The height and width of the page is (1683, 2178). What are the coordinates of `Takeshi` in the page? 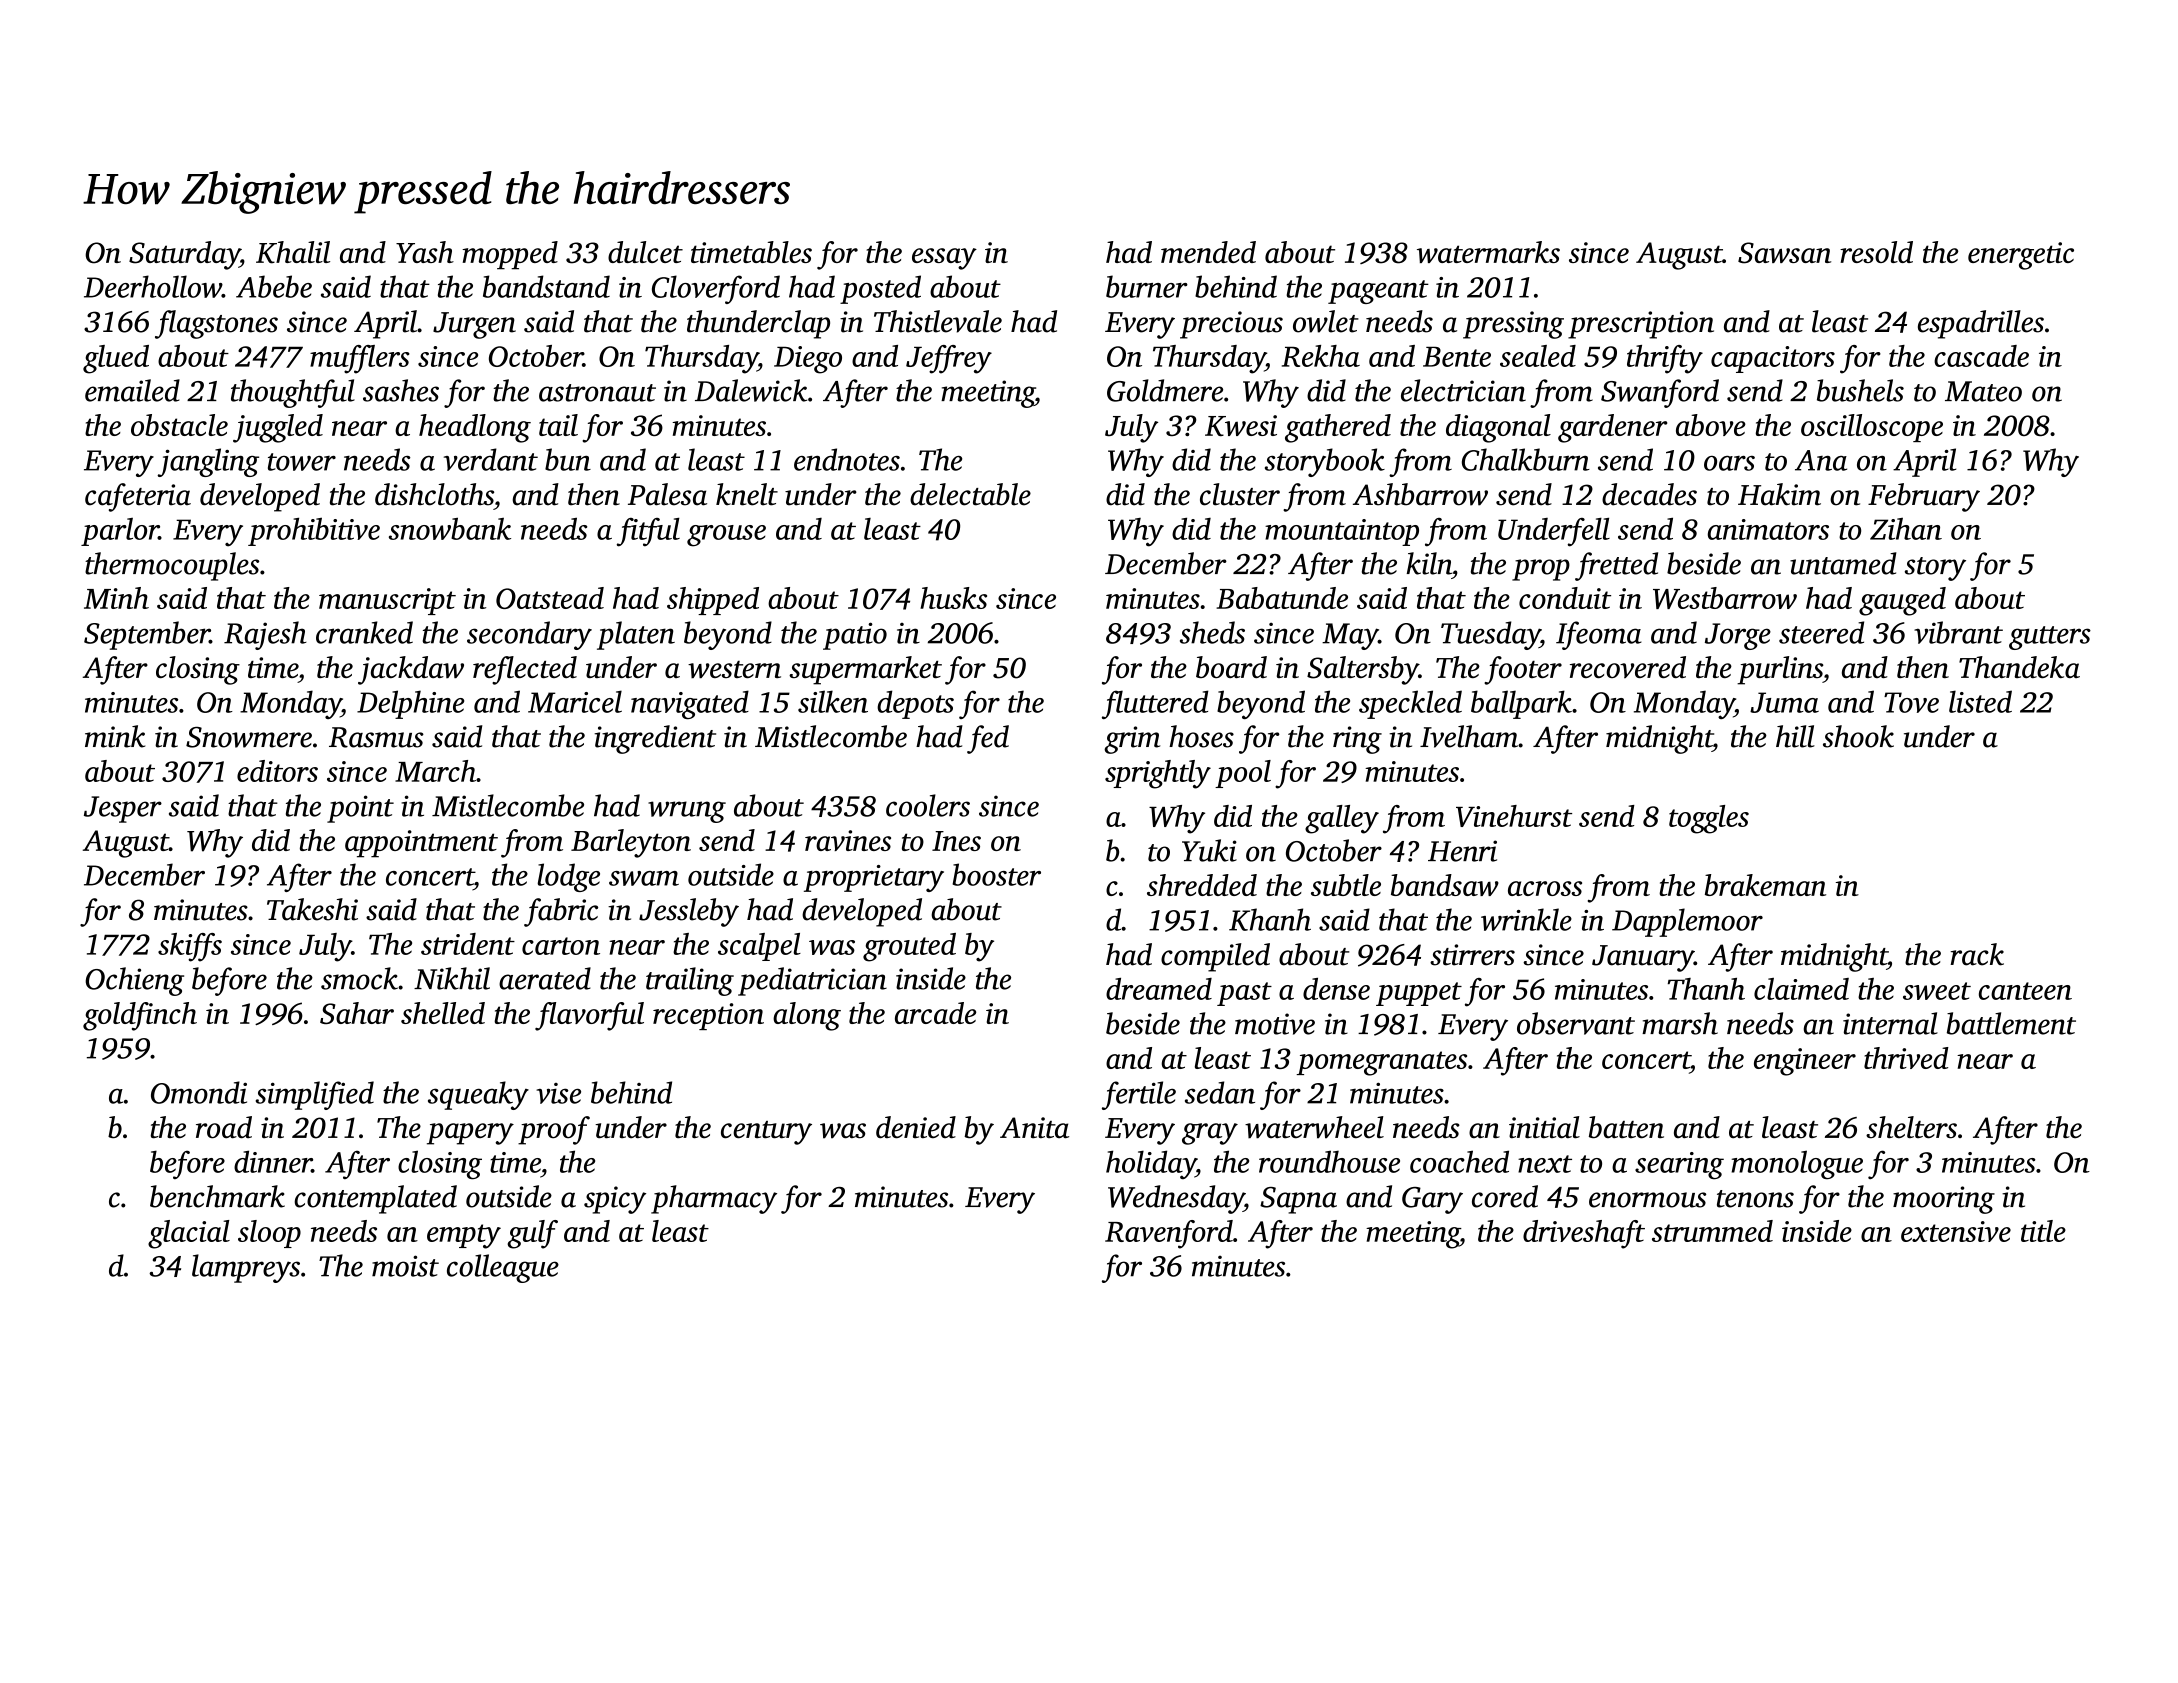 It's located at (312, 909).
